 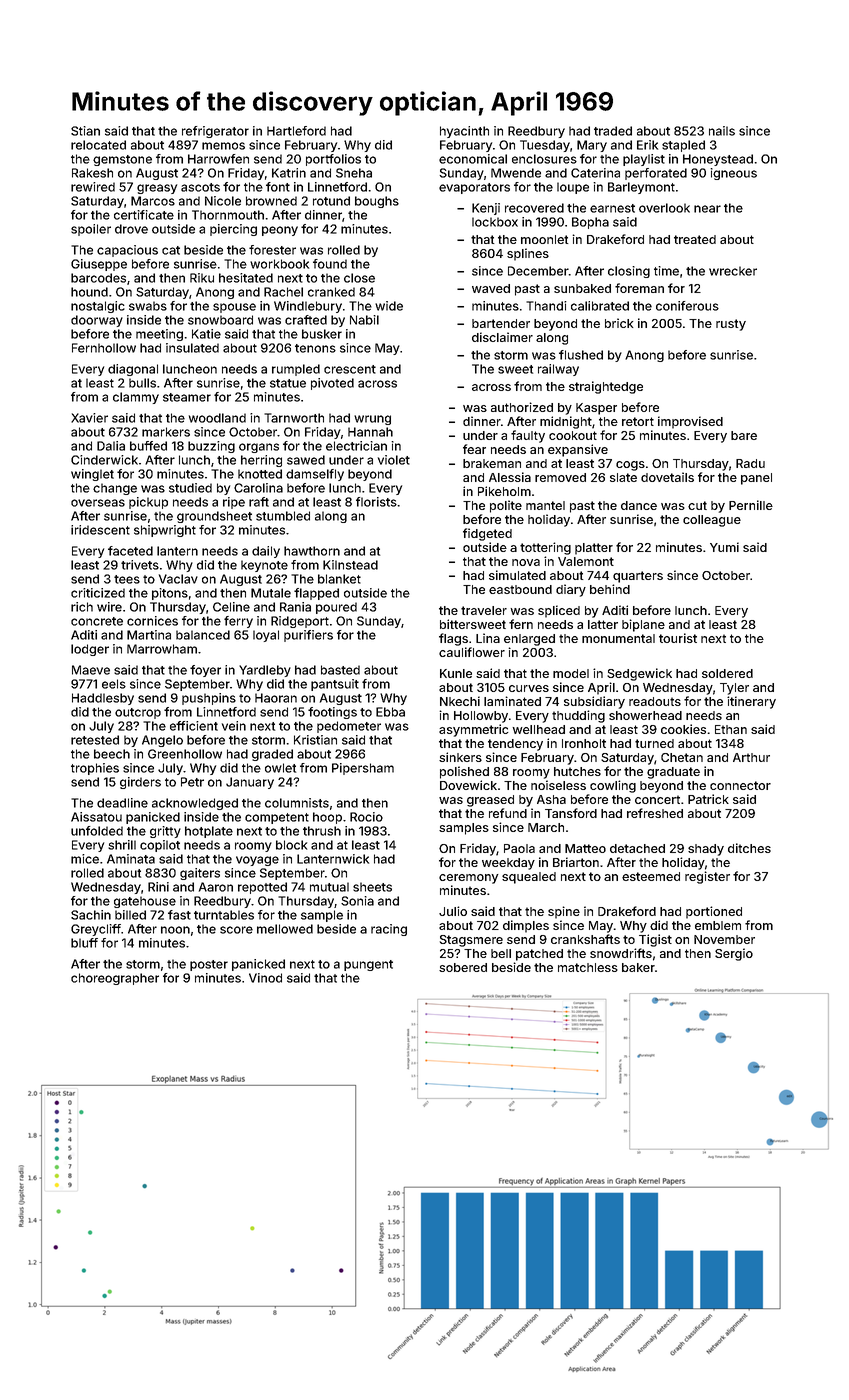 I want to click on itinerary, so click(x=751, y=702).
